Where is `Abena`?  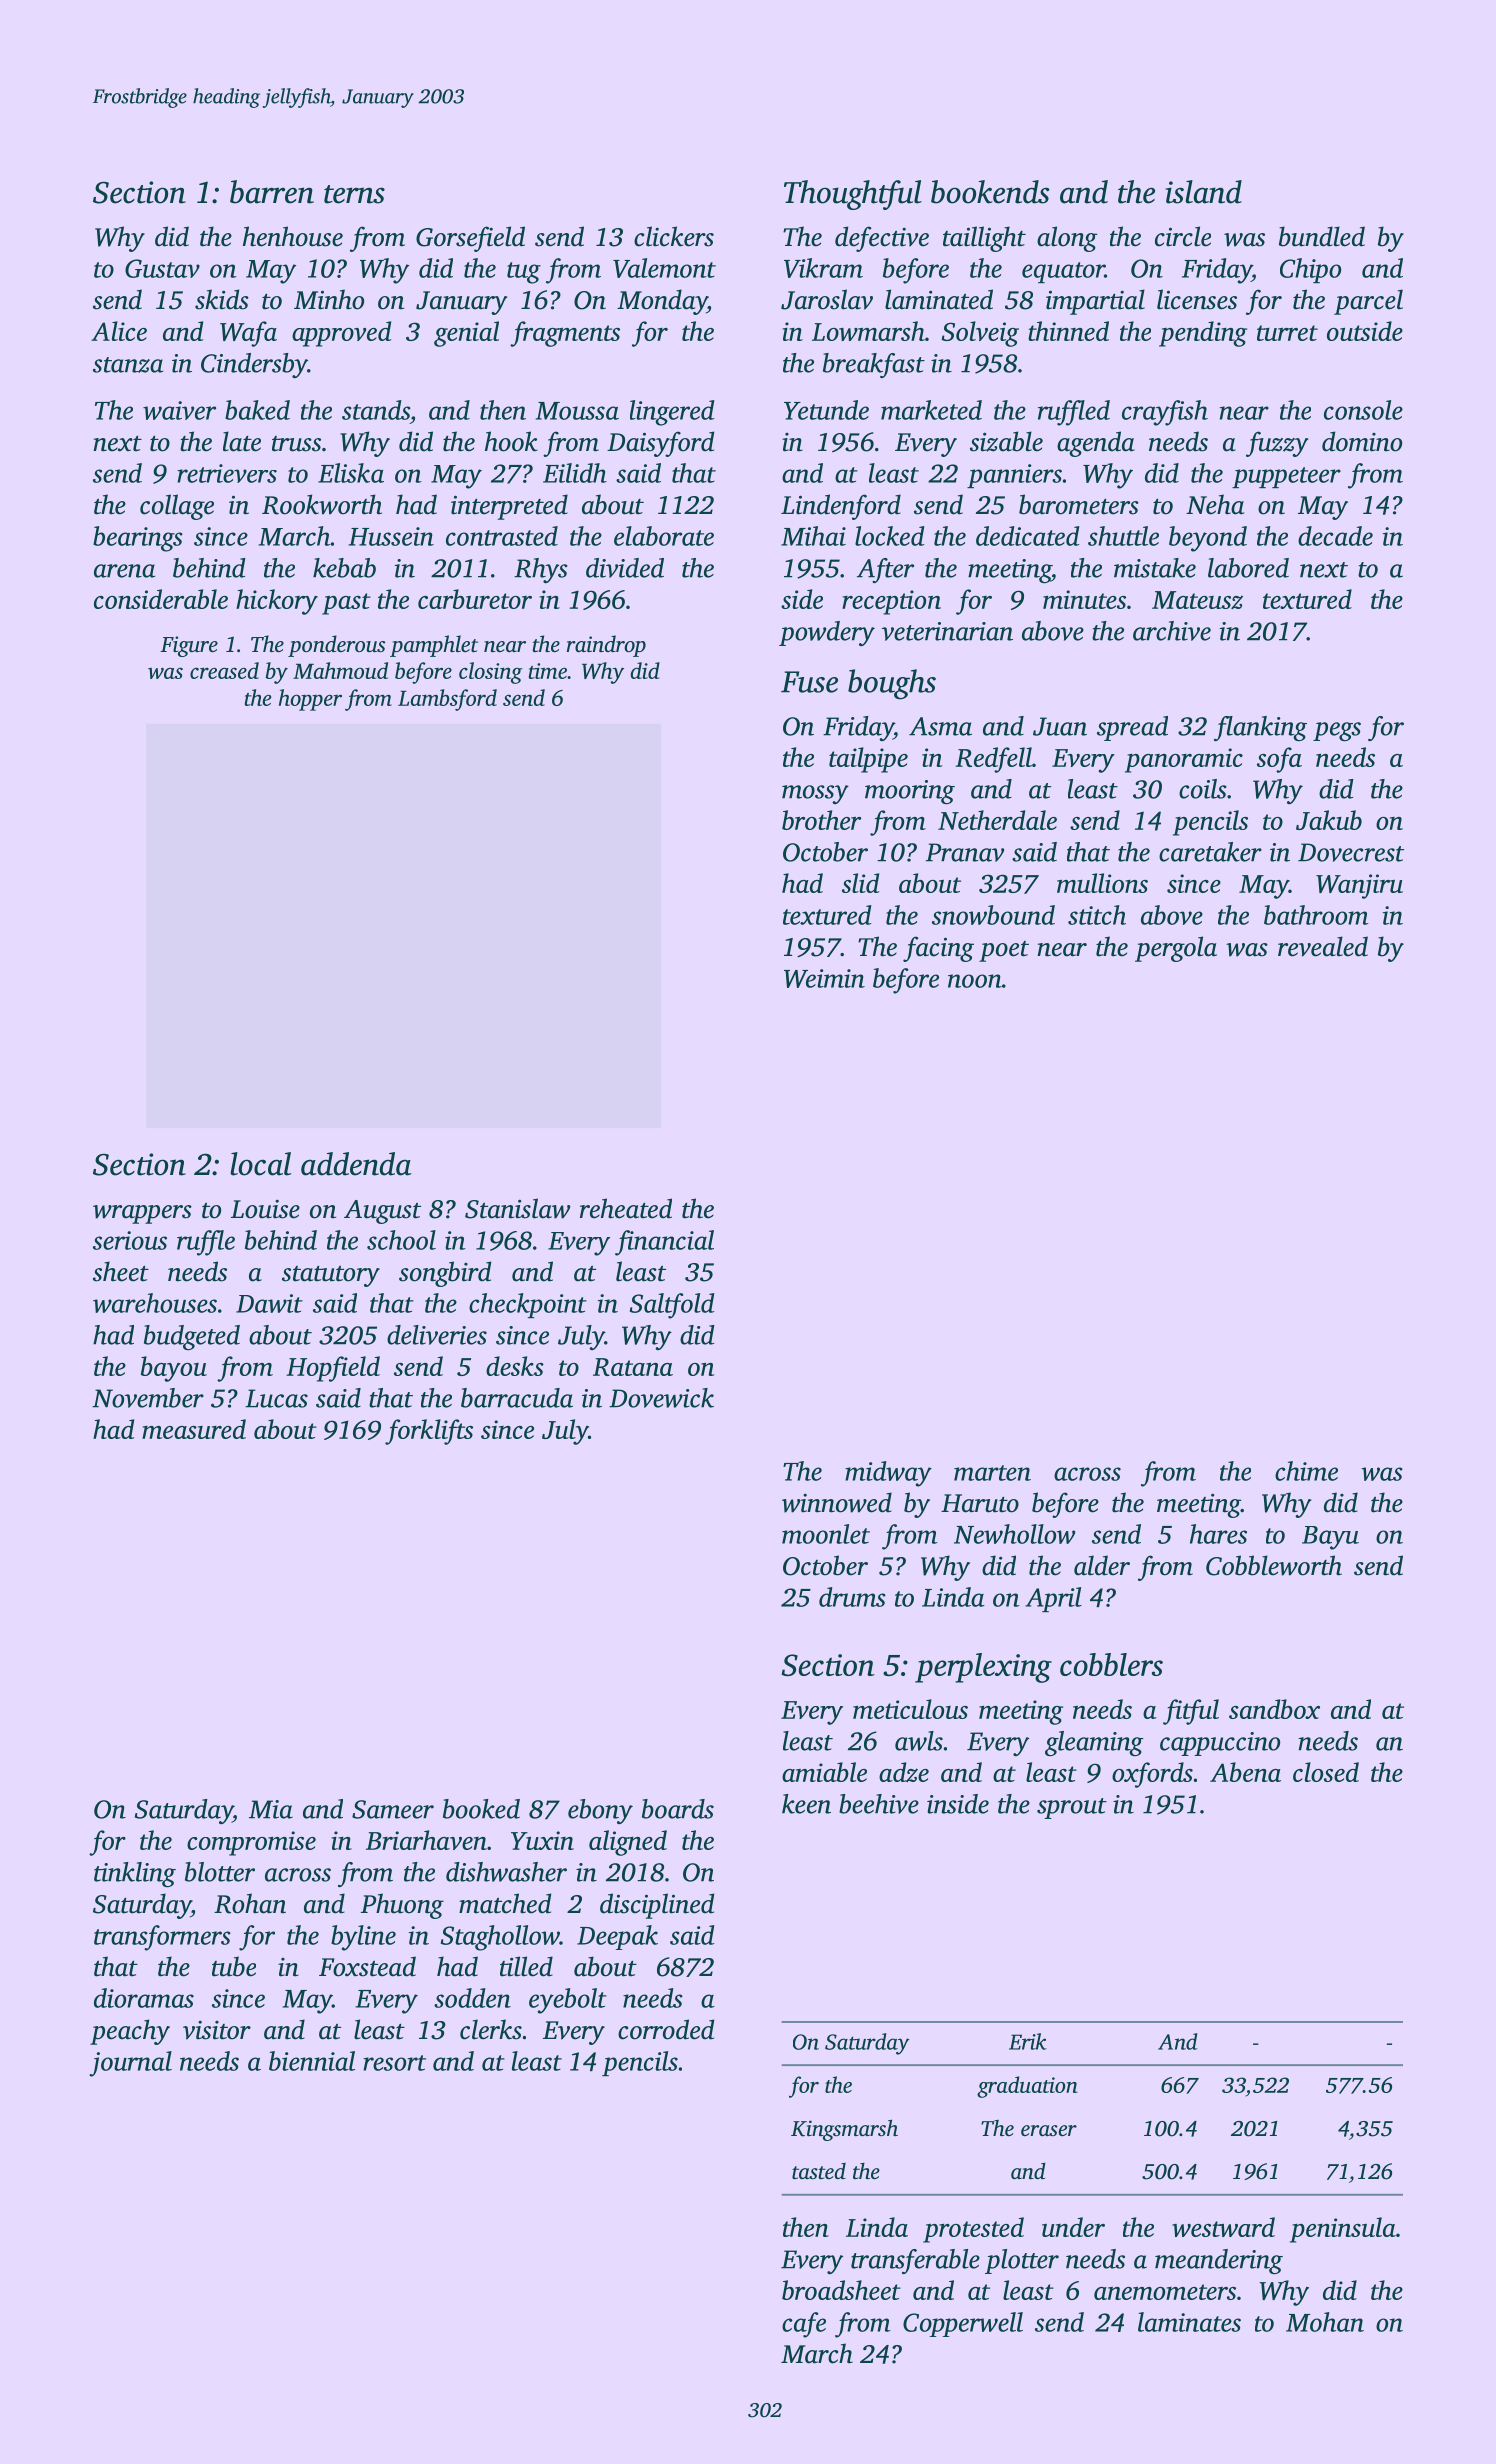
Abena is located at coordinates (1245, 1772).
